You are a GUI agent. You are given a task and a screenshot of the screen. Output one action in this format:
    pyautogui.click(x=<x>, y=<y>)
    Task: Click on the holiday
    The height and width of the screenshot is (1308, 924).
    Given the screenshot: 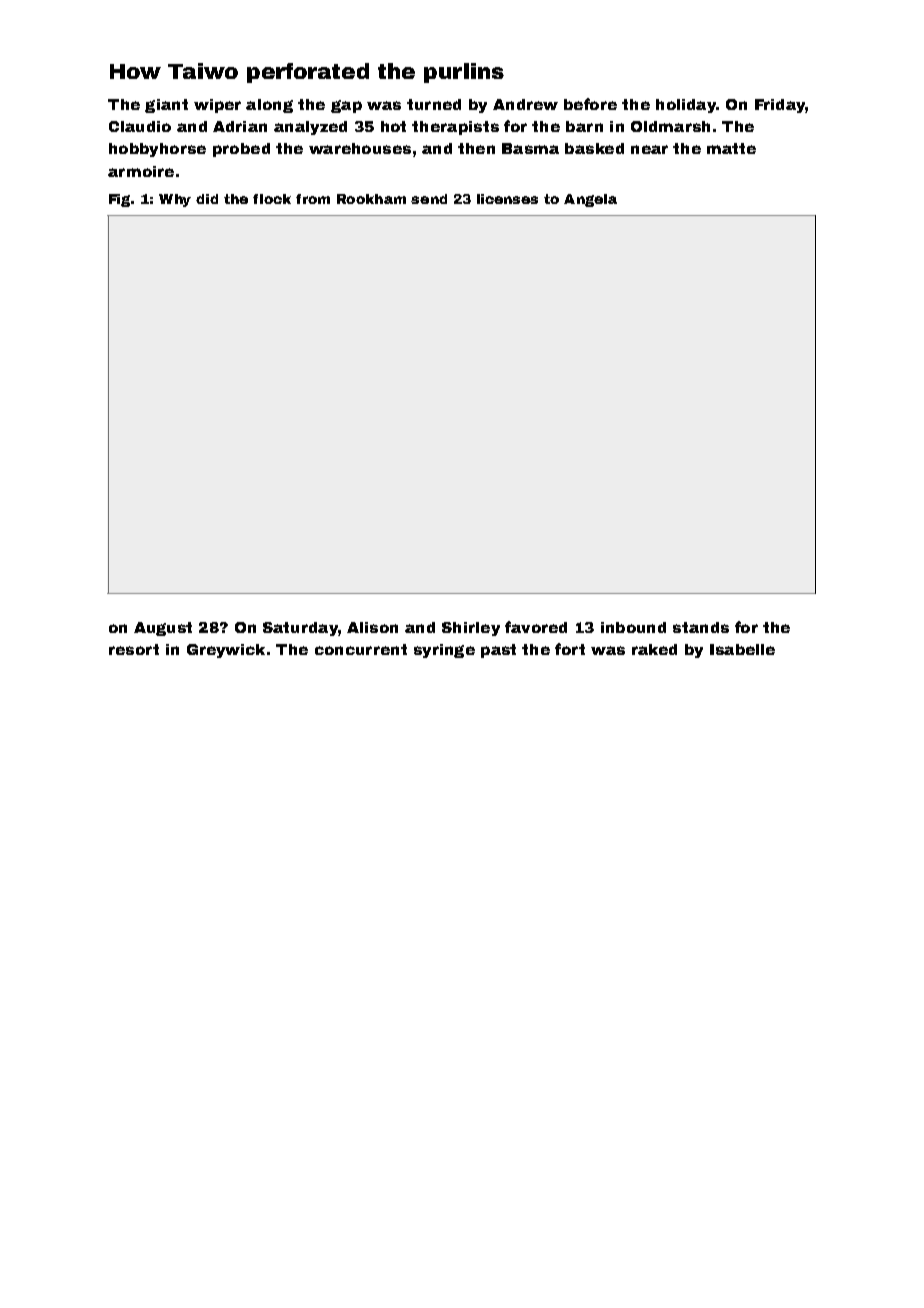 What is the action you would take?
    pyautogui.click(x=686, y=106)
